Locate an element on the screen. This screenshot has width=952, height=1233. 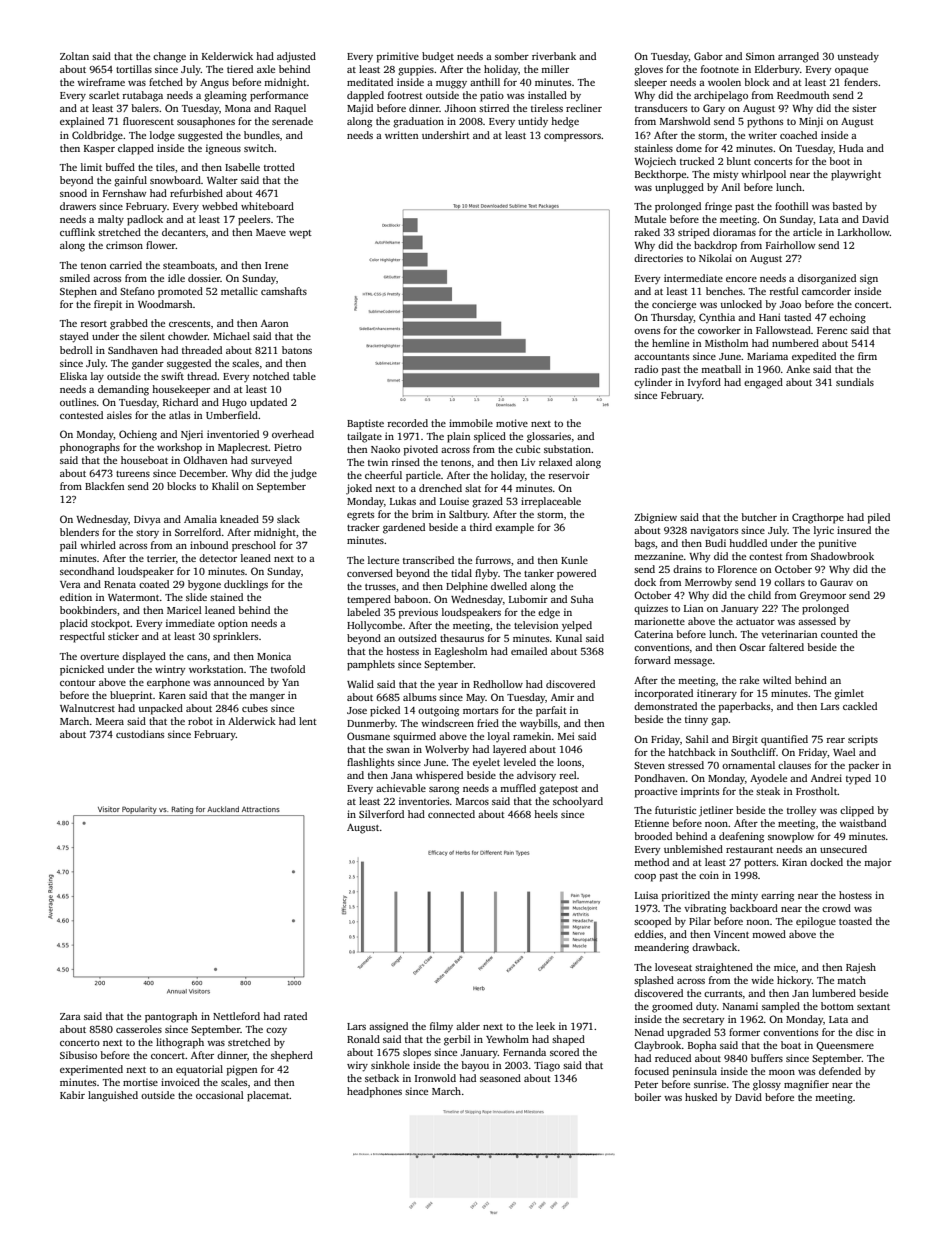
Kelderwick is located at coordinates (227, 56).
